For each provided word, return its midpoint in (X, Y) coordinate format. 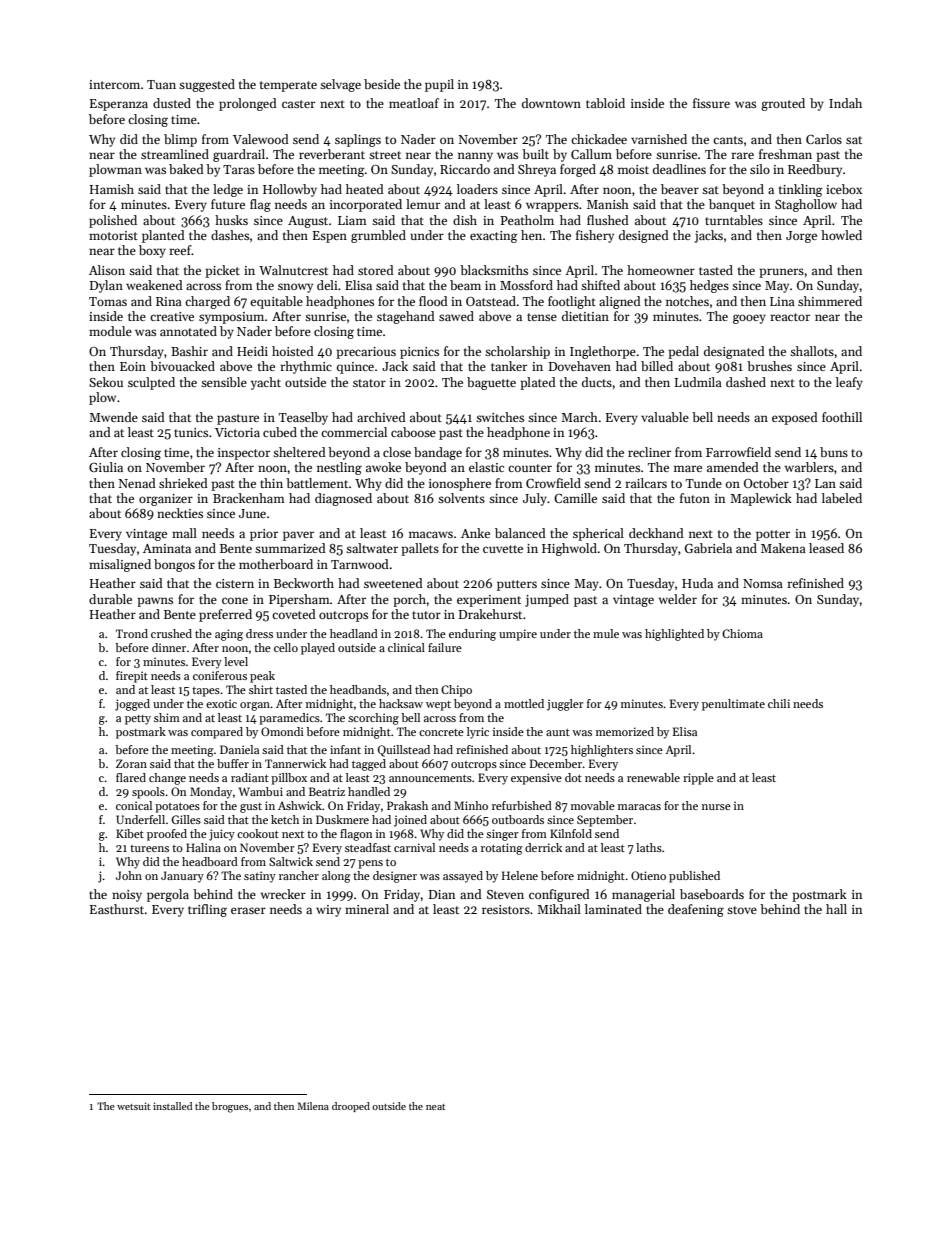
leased (826, 548)
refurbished (522, 805)
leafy (849, 383)
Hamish (112, 189)
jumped (547, 600)
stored (376, 270)
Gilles (186, 819)
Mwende (113, 417)
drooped (351, 1107)
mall (184, 533)
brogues (230, 1107)
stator (369, 383)
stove (742, 910)
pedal (683, 352)
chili (779, 703)
